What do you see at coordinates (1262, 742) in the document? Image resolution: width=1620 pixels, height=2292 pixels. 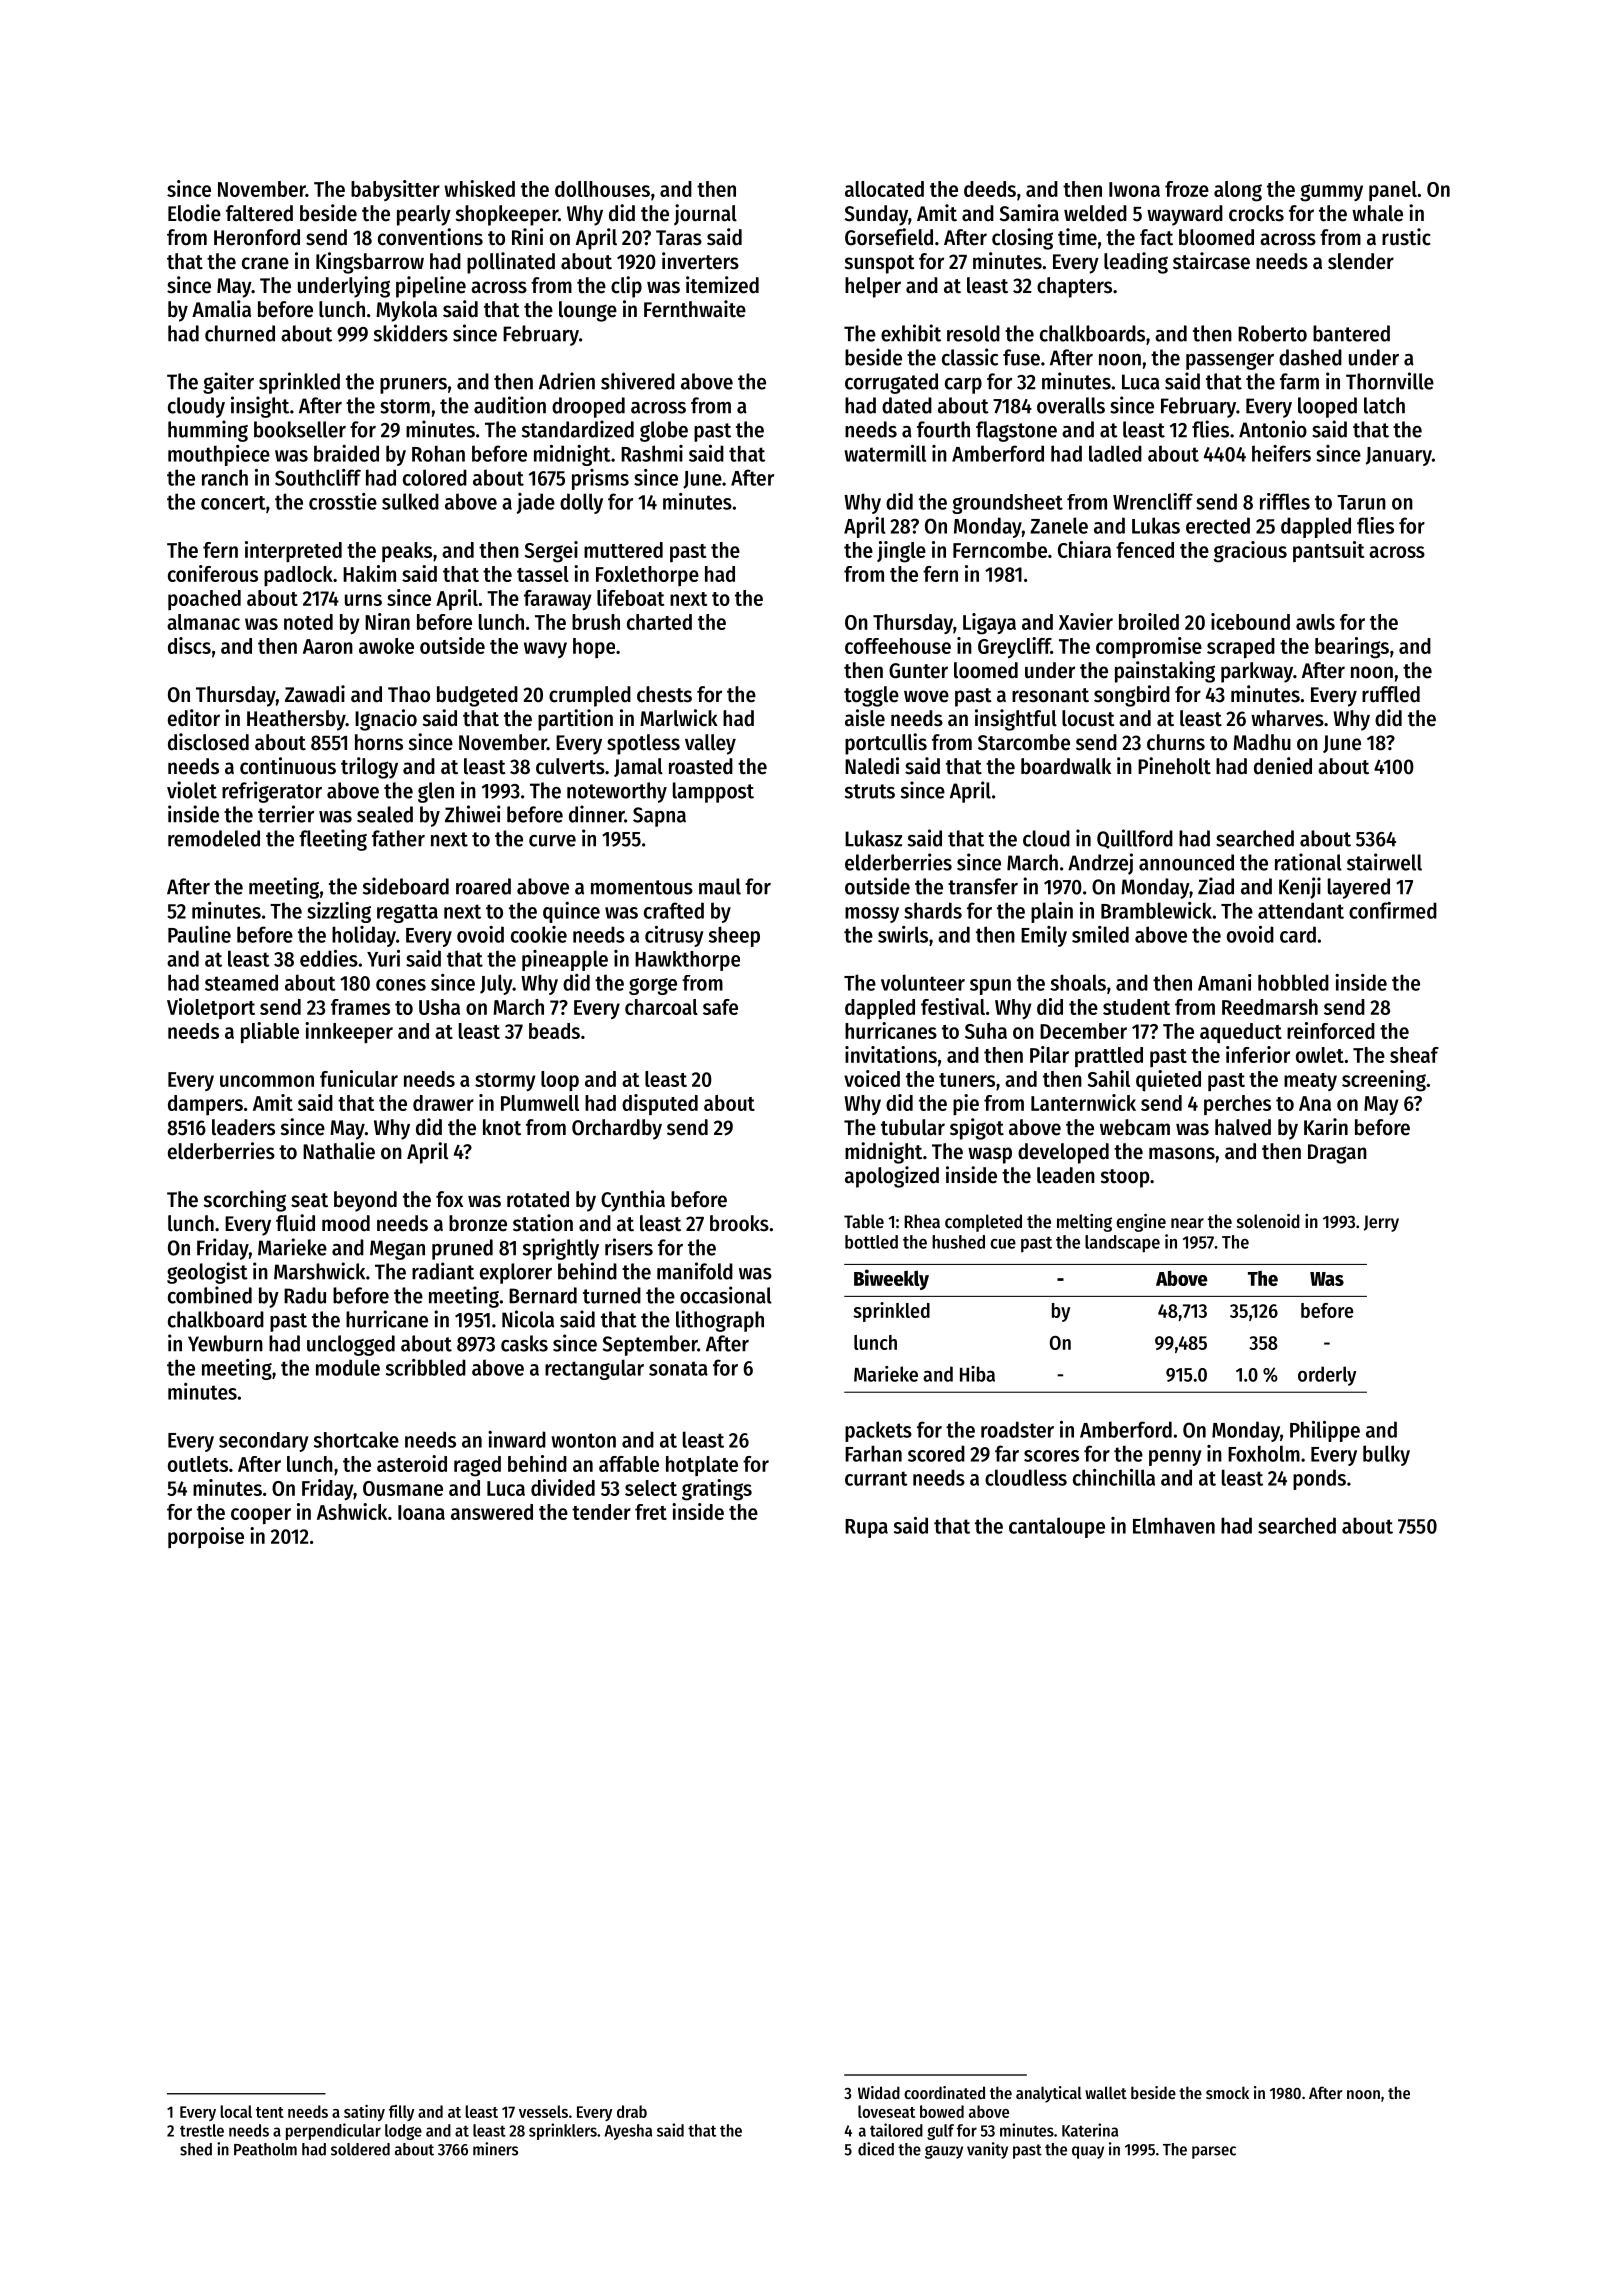 I see `Madhu` at bounding box center [1262, 742].
